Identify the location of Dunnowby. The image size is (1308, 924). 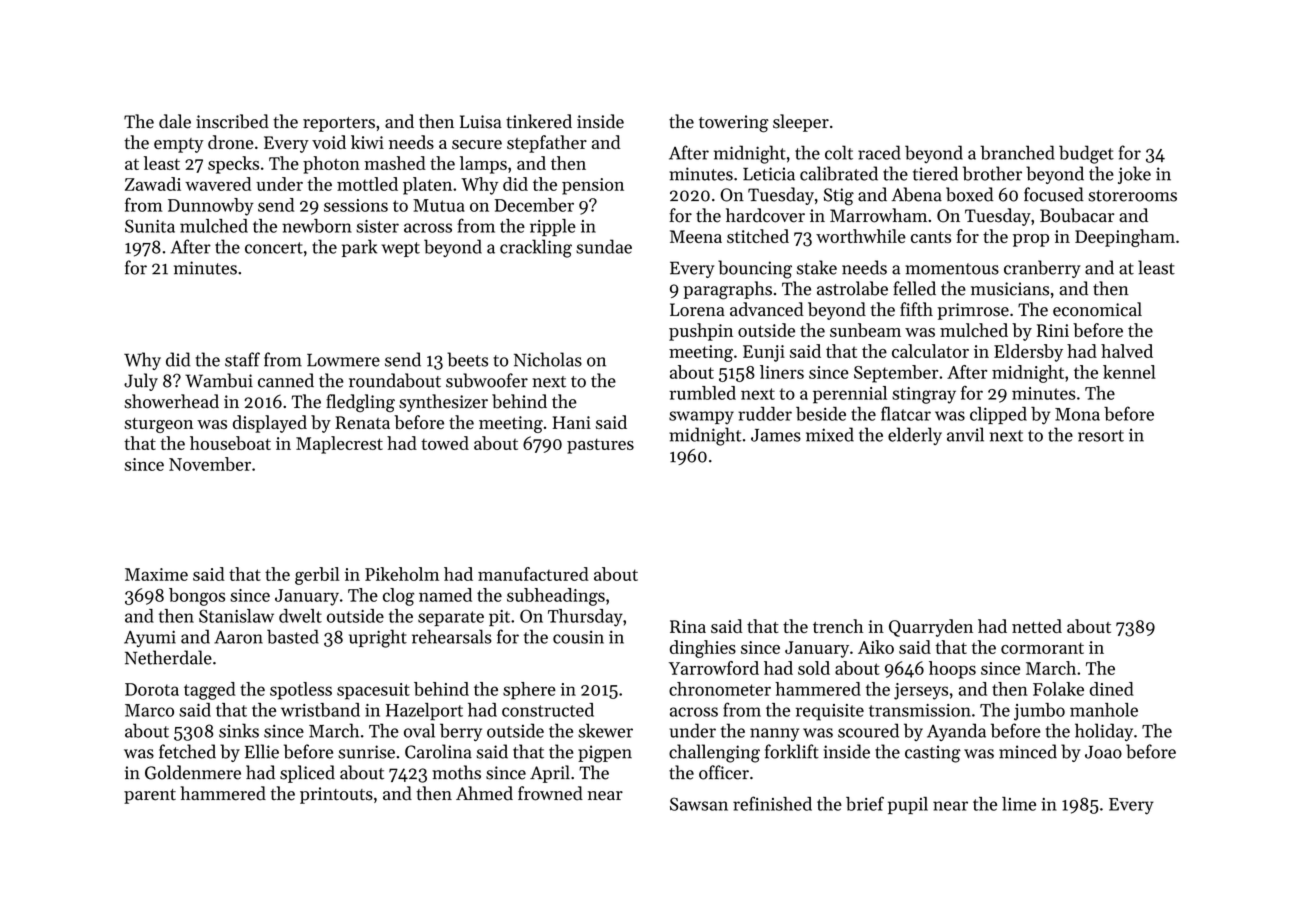
(211, 207).
